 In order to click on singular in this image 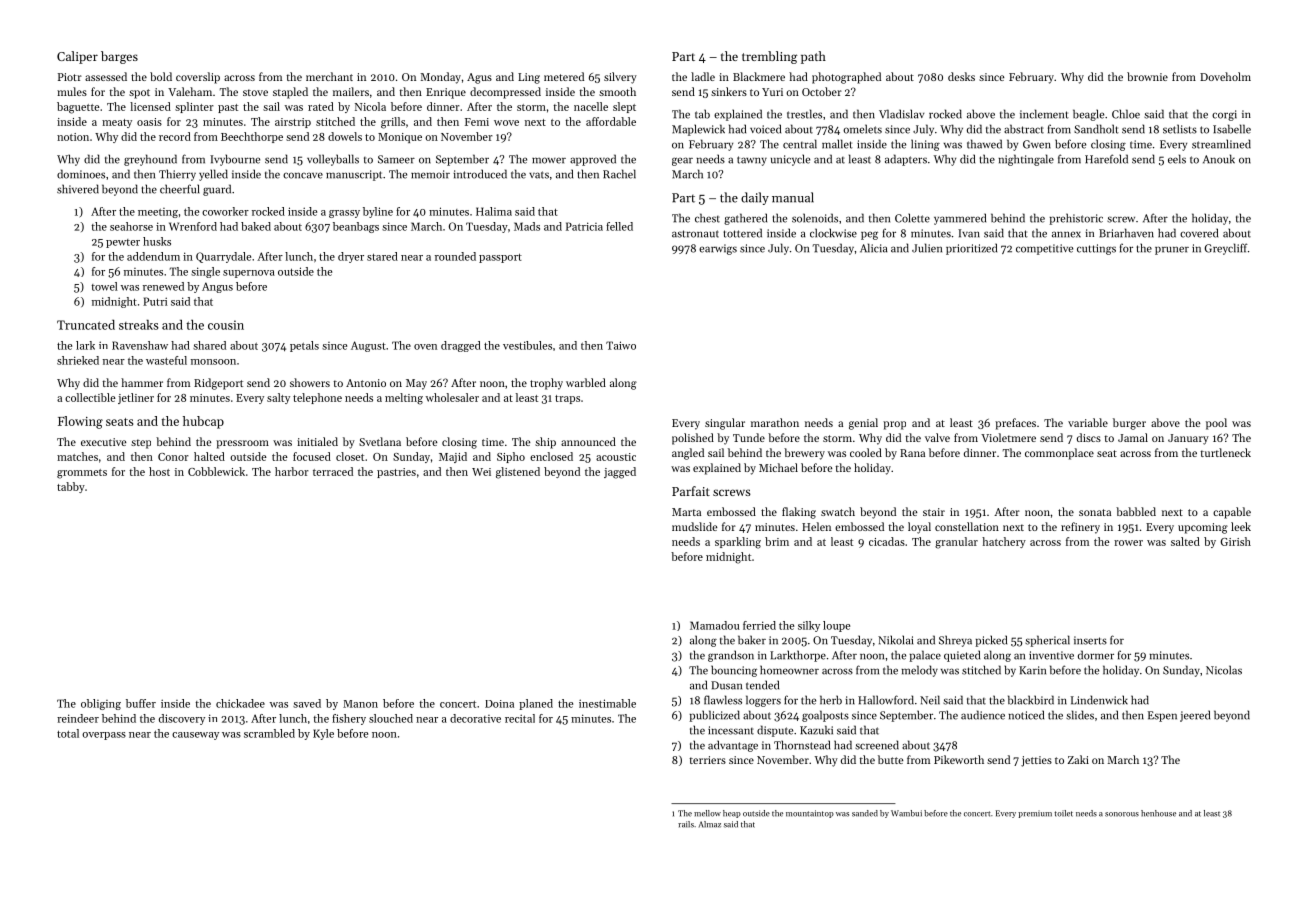, I will do `click(725, 424)`.
